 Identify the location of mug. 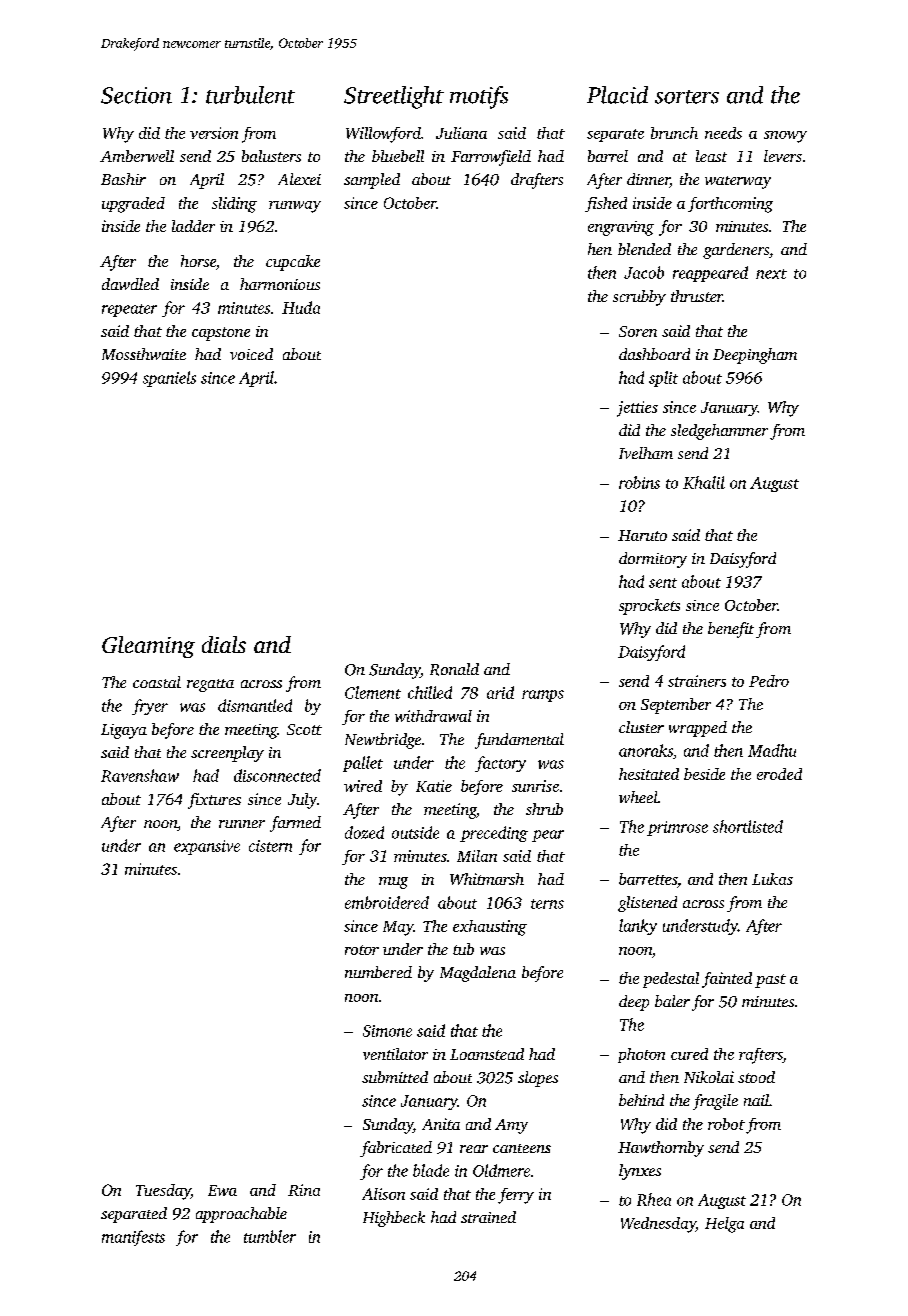
(393, 883).
